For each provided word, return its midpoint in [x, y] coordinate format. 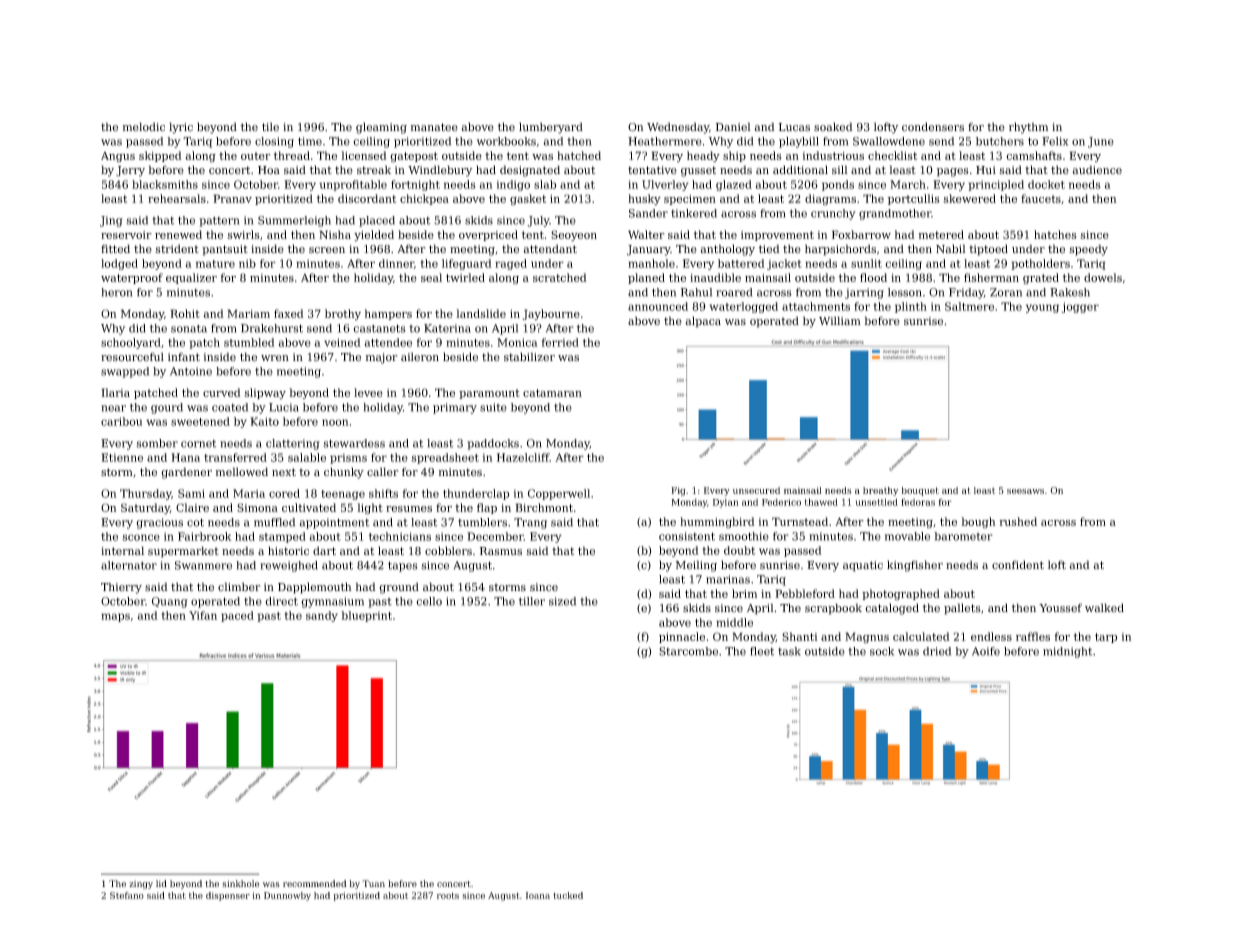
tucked [568, 895]
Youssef [1060, 608]
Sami [191, 493]
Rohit [185, 313]
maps [115, 617]
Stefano [127, 895]
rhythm [1028, 128]
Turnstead [800, 521]
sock [882, 651]
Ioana [538, 895]
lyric [181, 128]
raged [511, 264]
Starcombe [688, 651]
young [1042, 308]
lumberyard [551, 128]
